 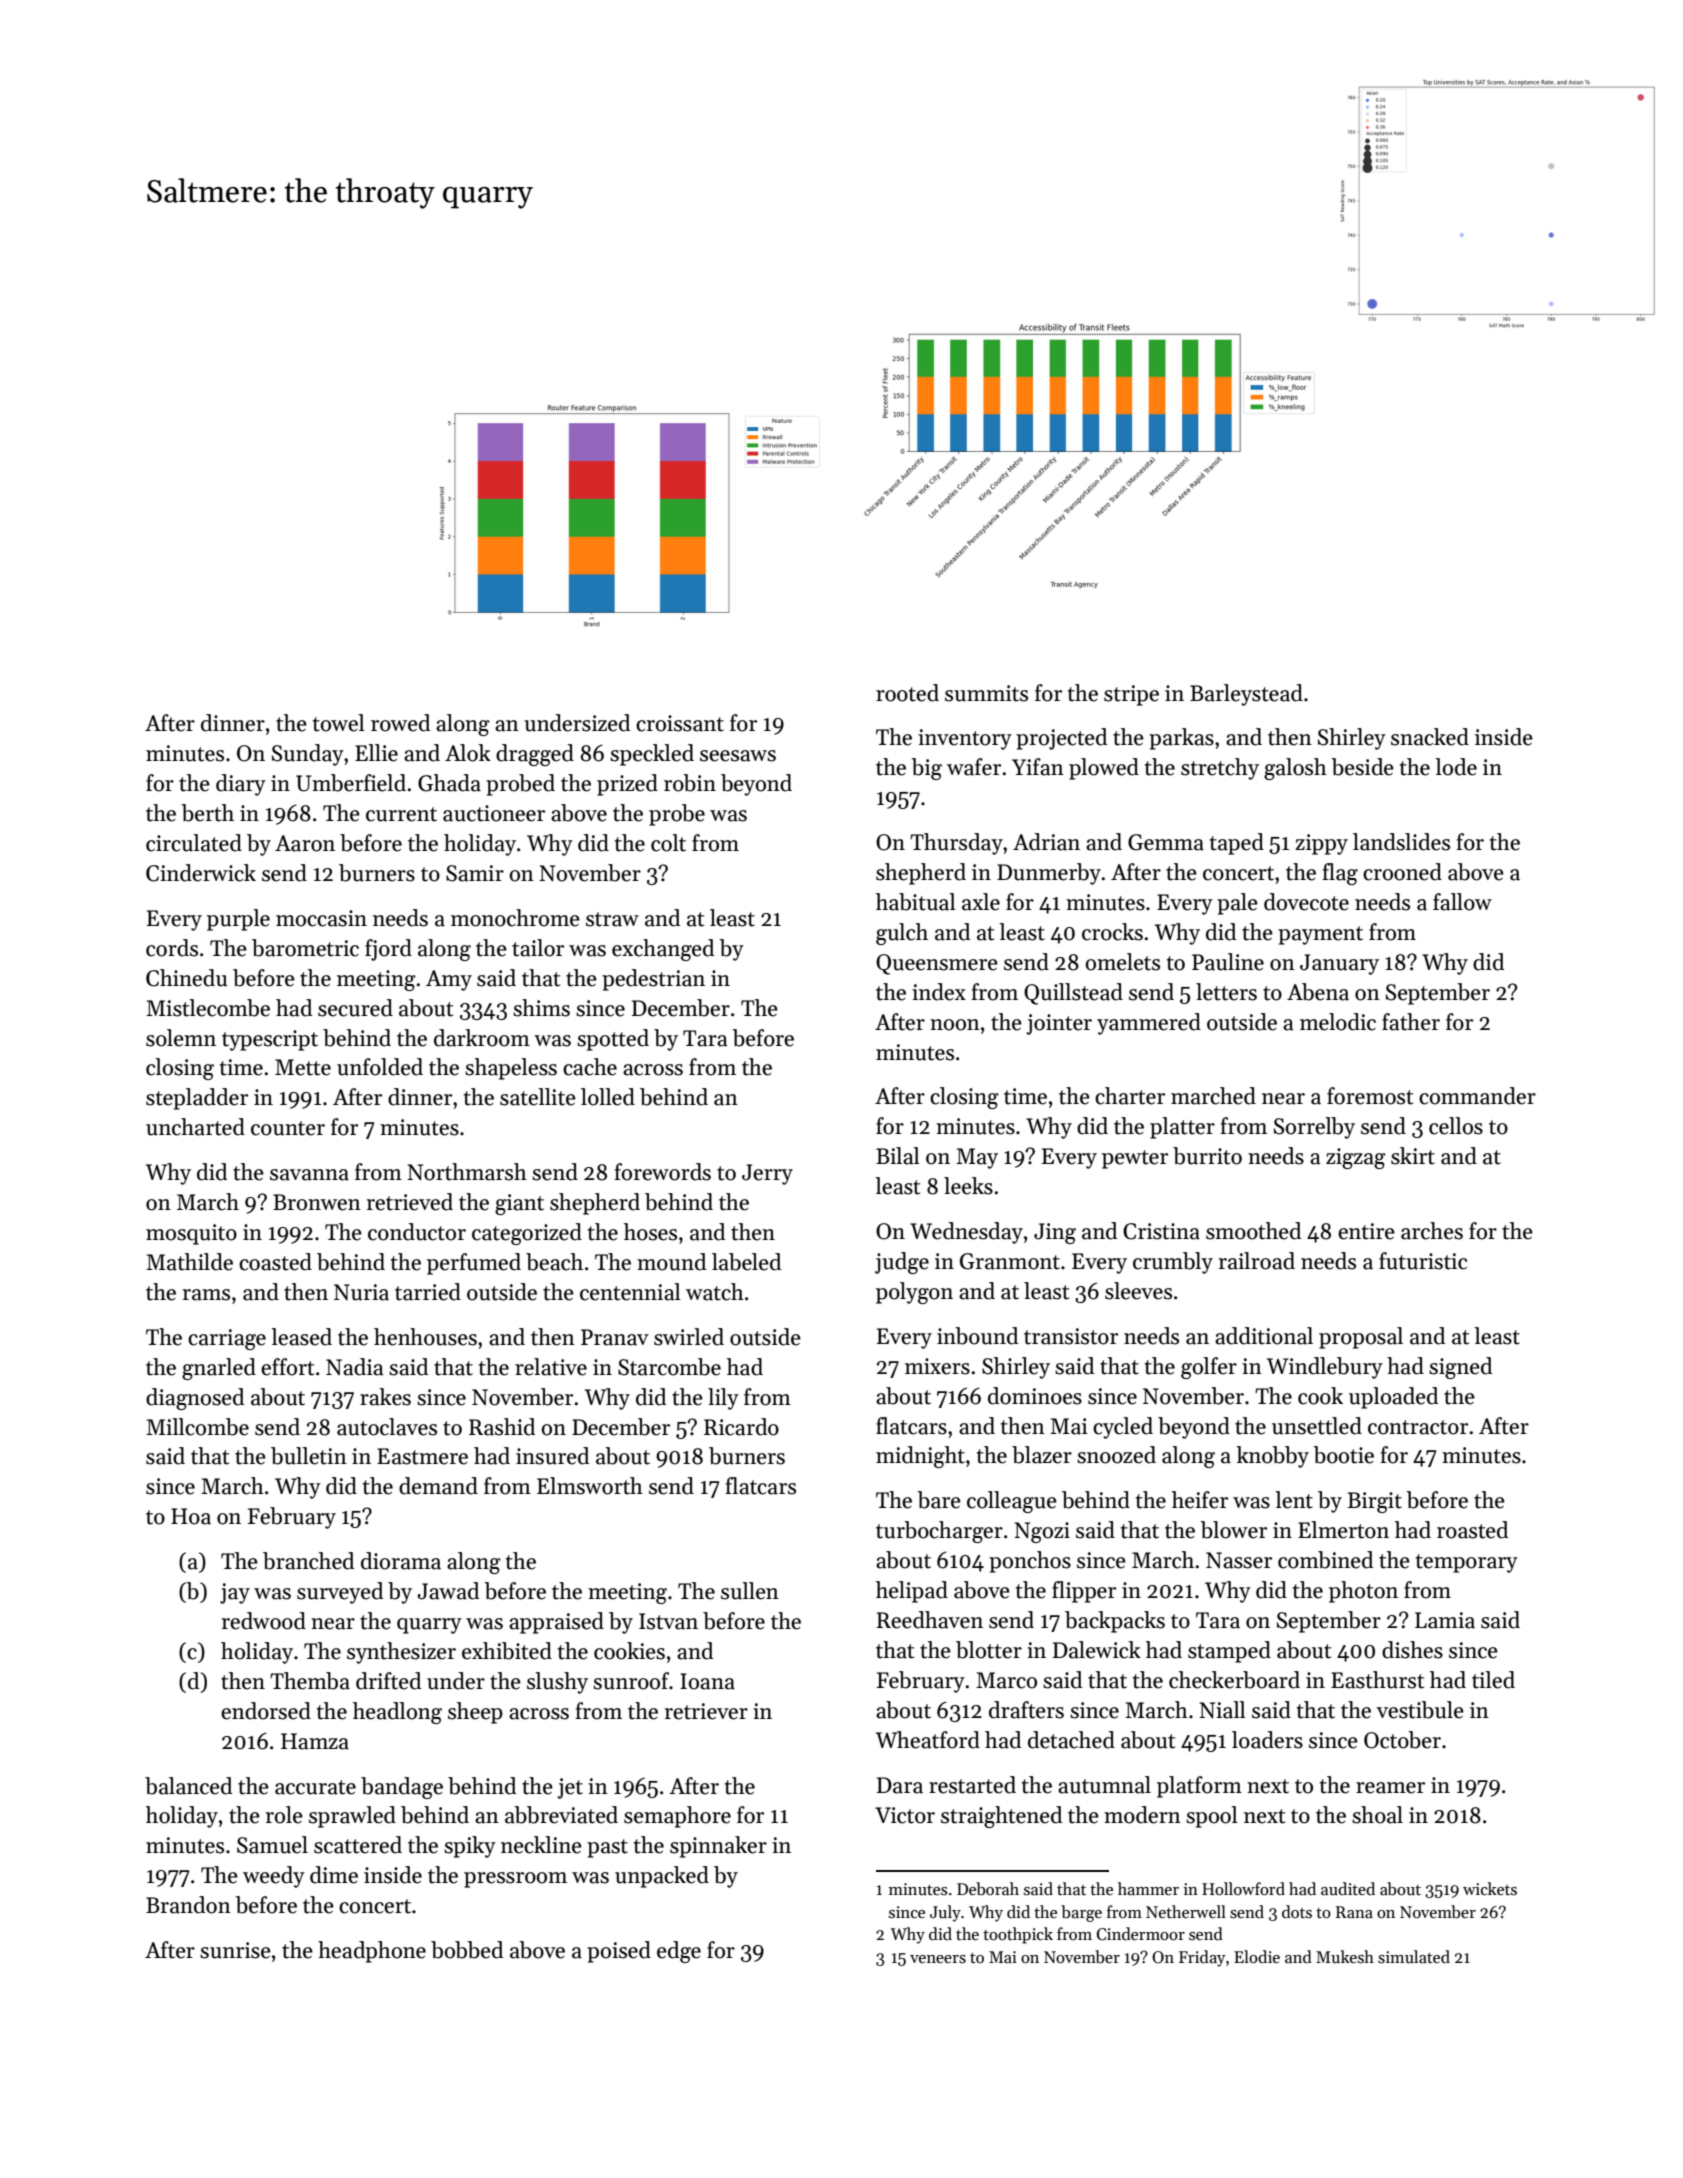 What do you see at coordinates (551, 1367) in the page?
I see `relative` at bounding box center [551, 1367].
